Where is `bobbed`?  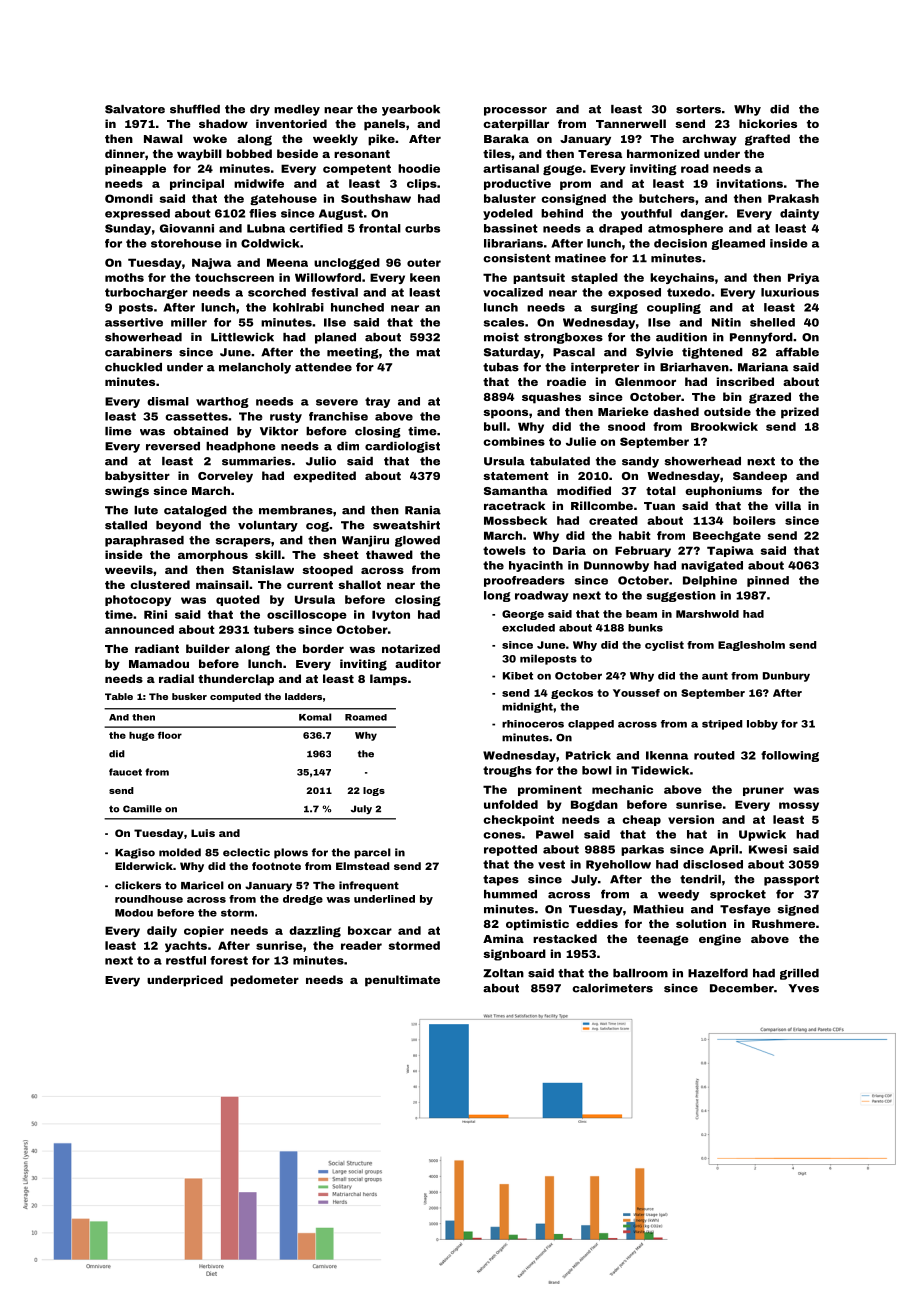
bobbed is located at coordinates (249, 153).
